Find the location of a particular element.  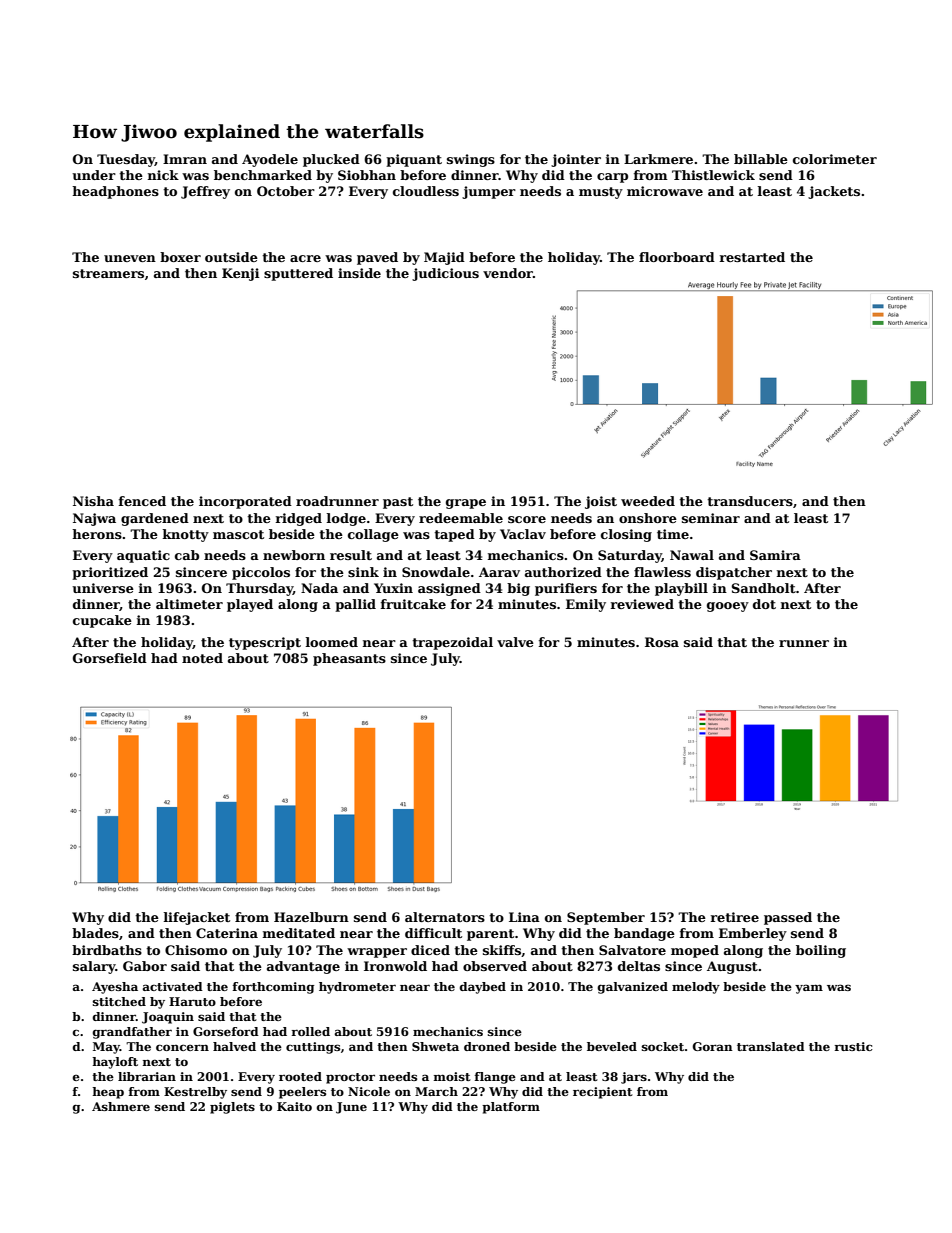

Rosa is located at coordinates (662, 642).
